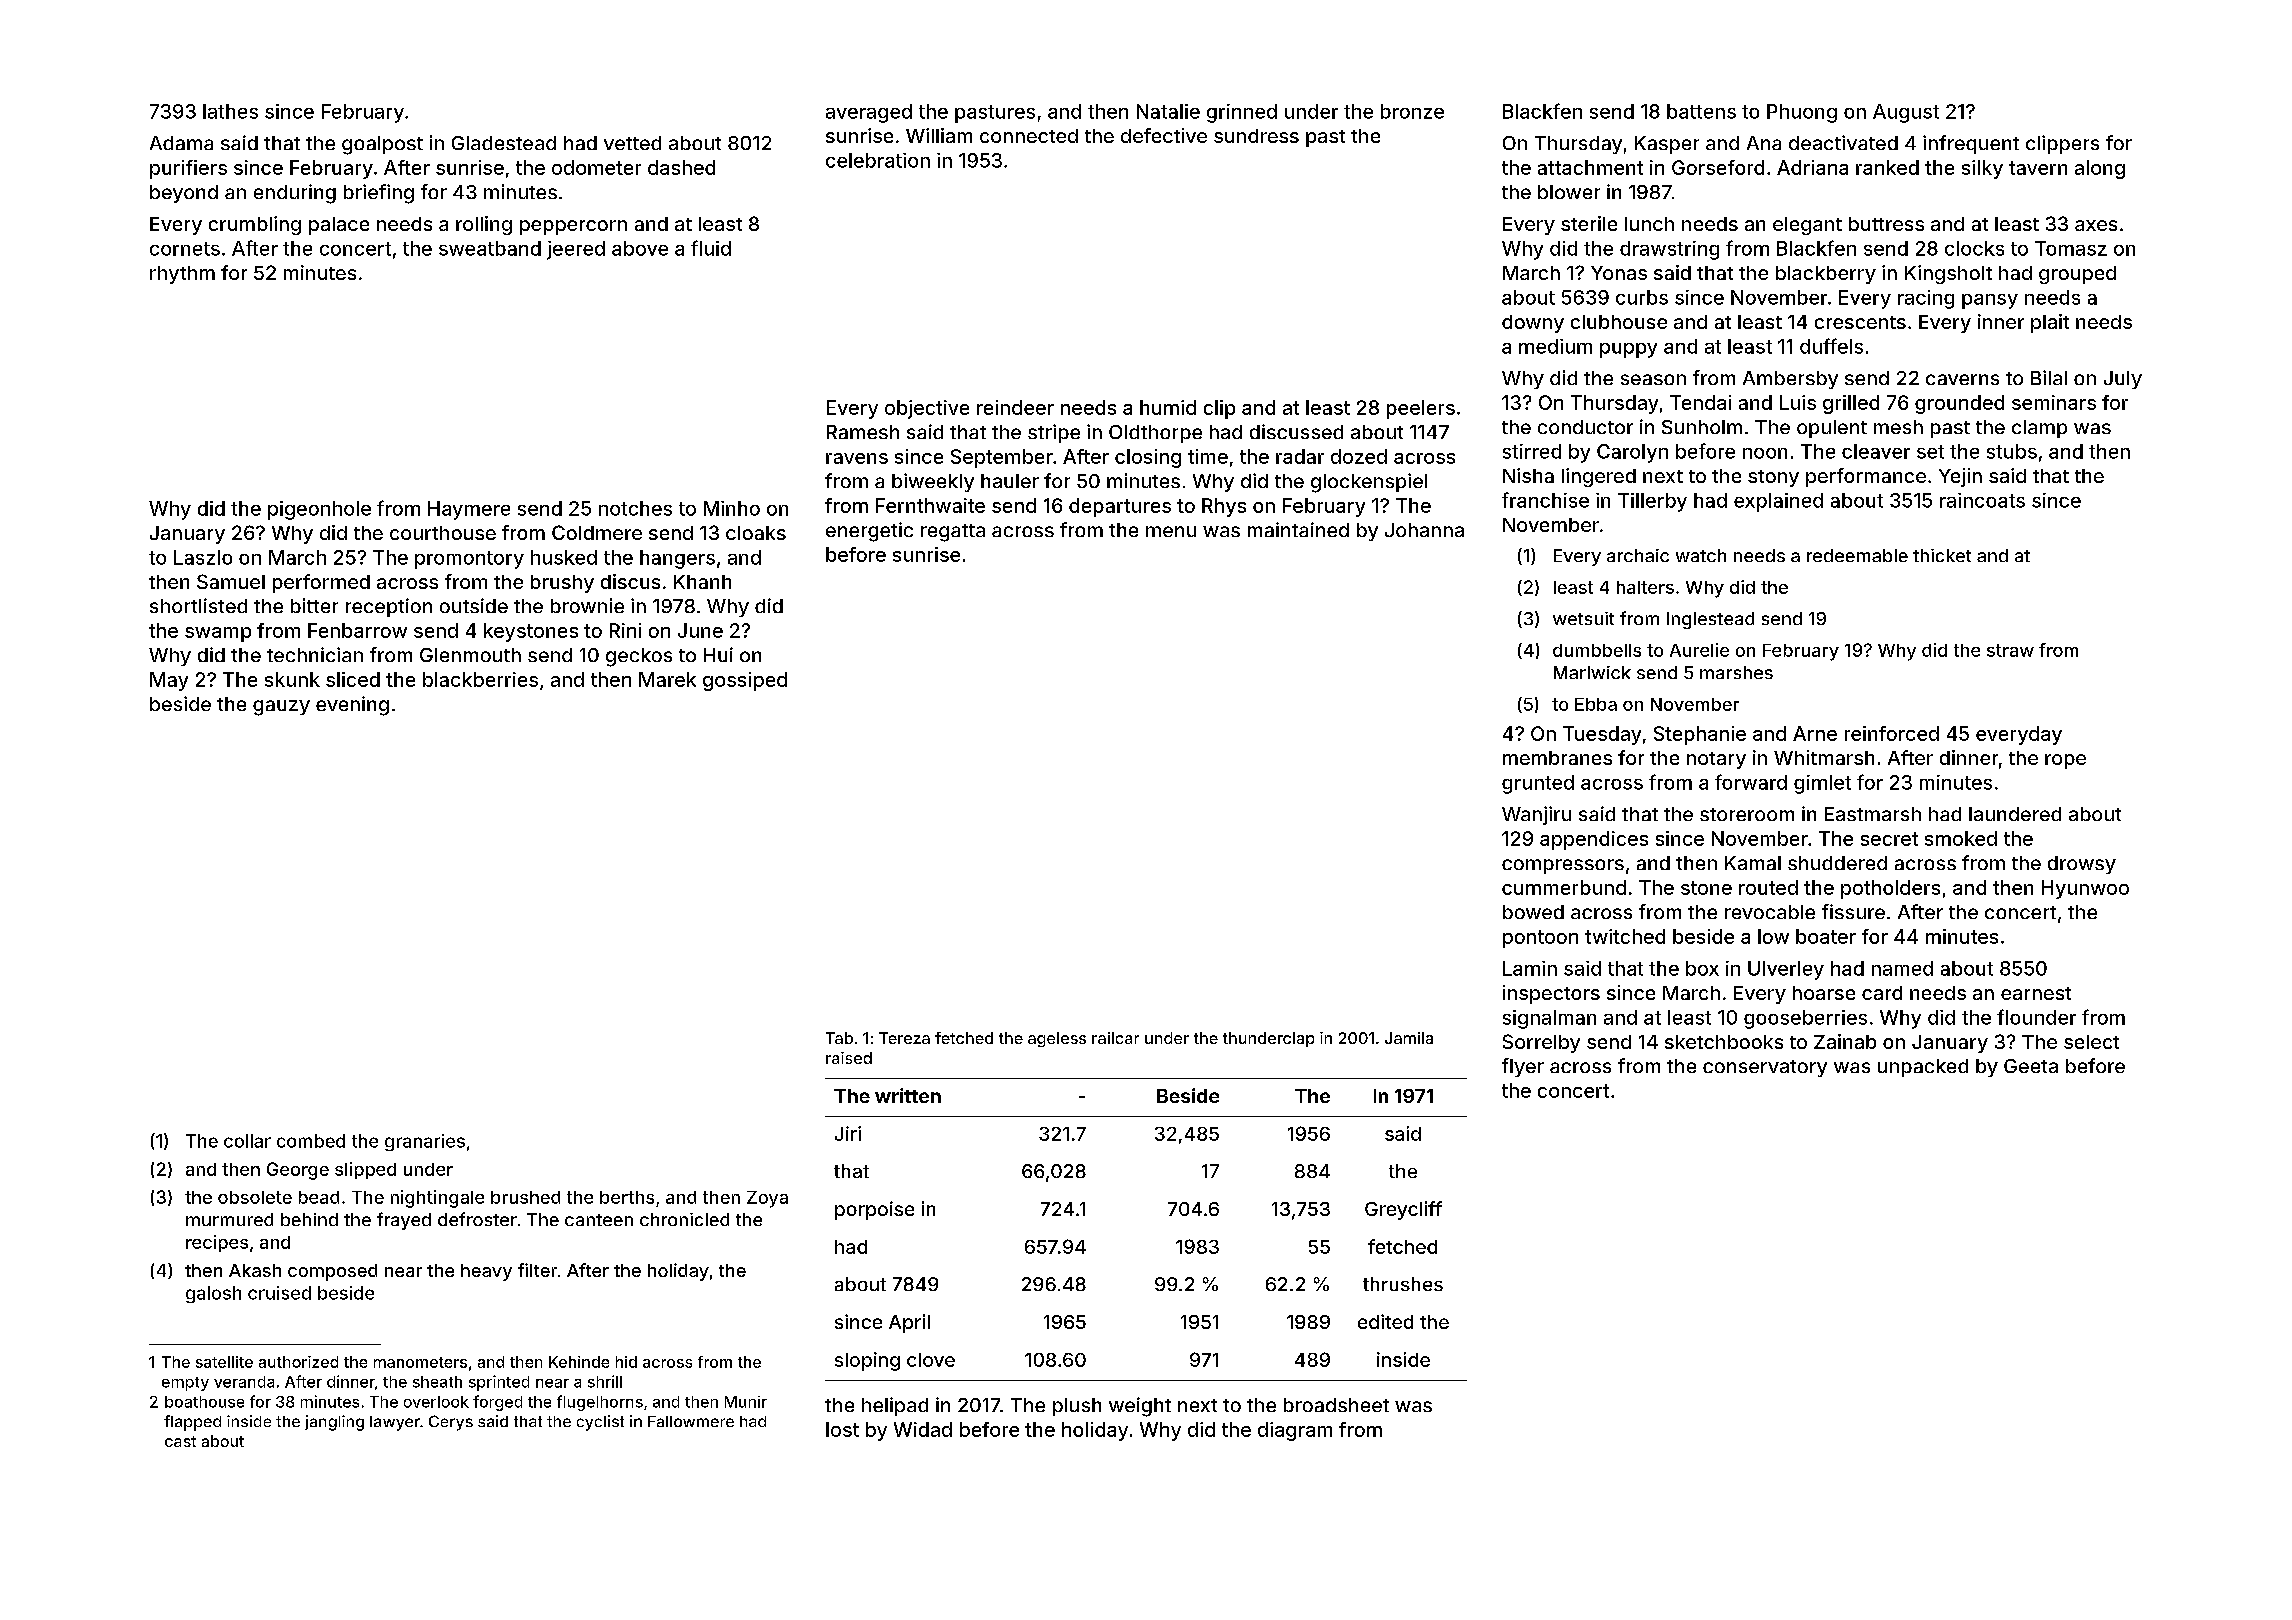 The image size is (2292, 1620). Describe the element at coordinates (1961, 838) in the screenshot. I see `smoked` at that location.
